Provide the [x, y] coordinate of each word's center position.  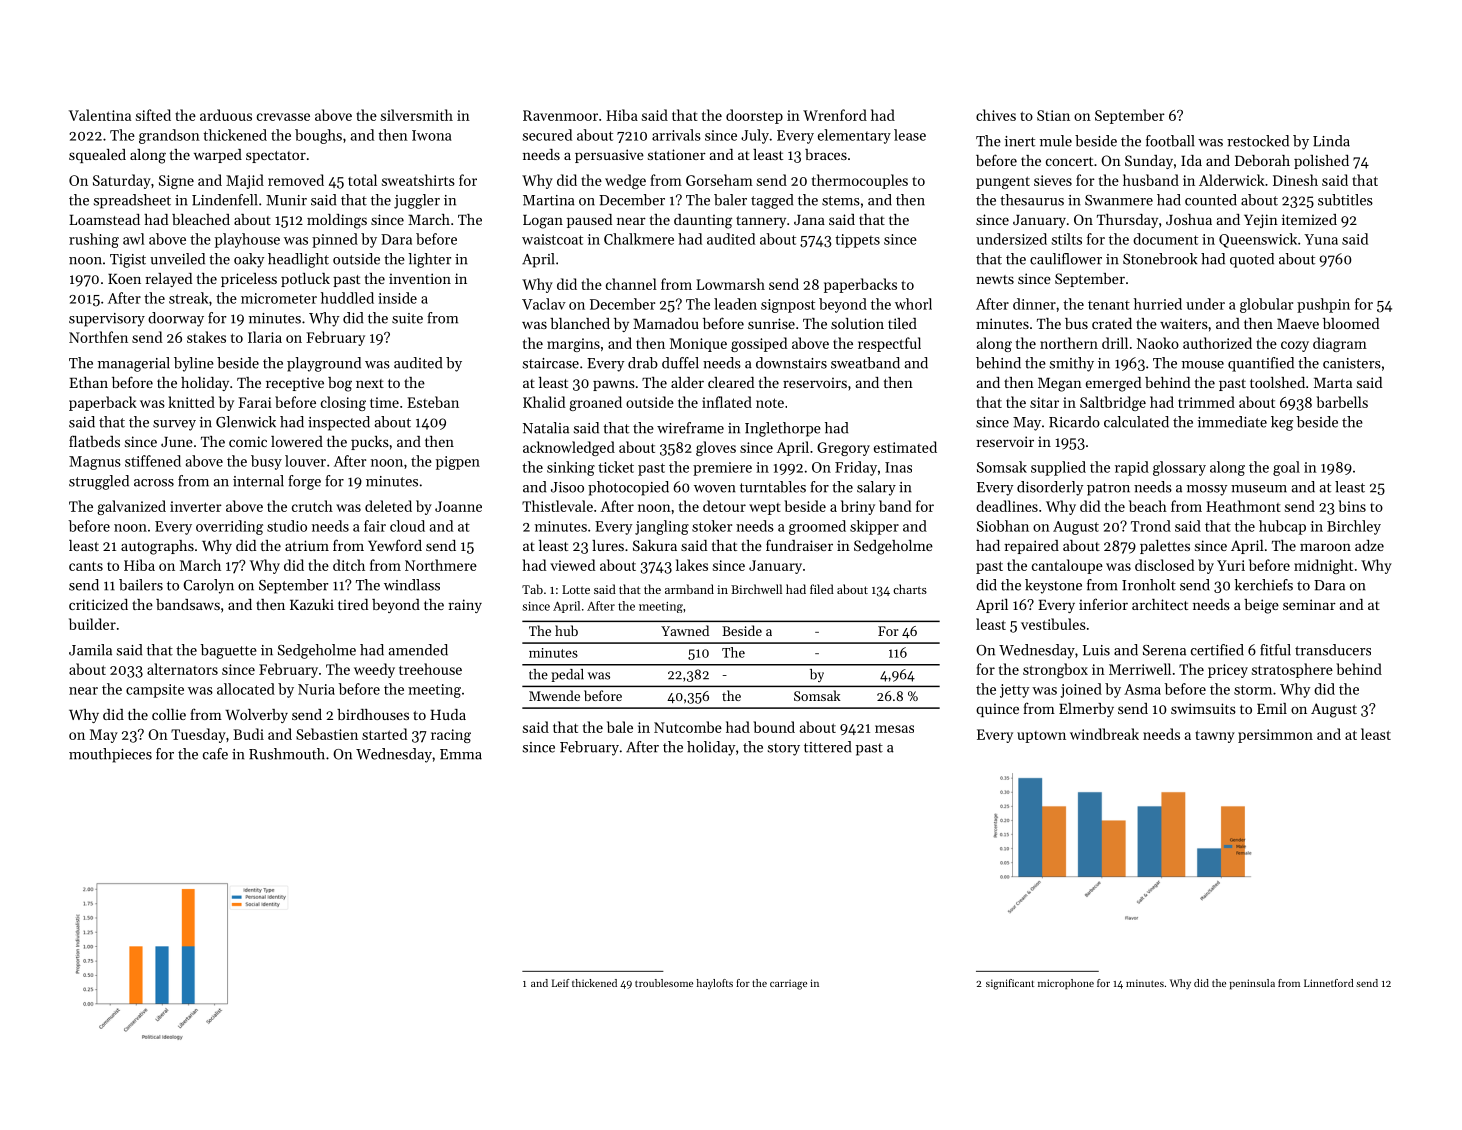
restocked [1258, 141]
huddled [347, 298]
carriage [788, 984]
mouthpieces [110, 755]
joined [1081, 690]
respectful [889, 344]
